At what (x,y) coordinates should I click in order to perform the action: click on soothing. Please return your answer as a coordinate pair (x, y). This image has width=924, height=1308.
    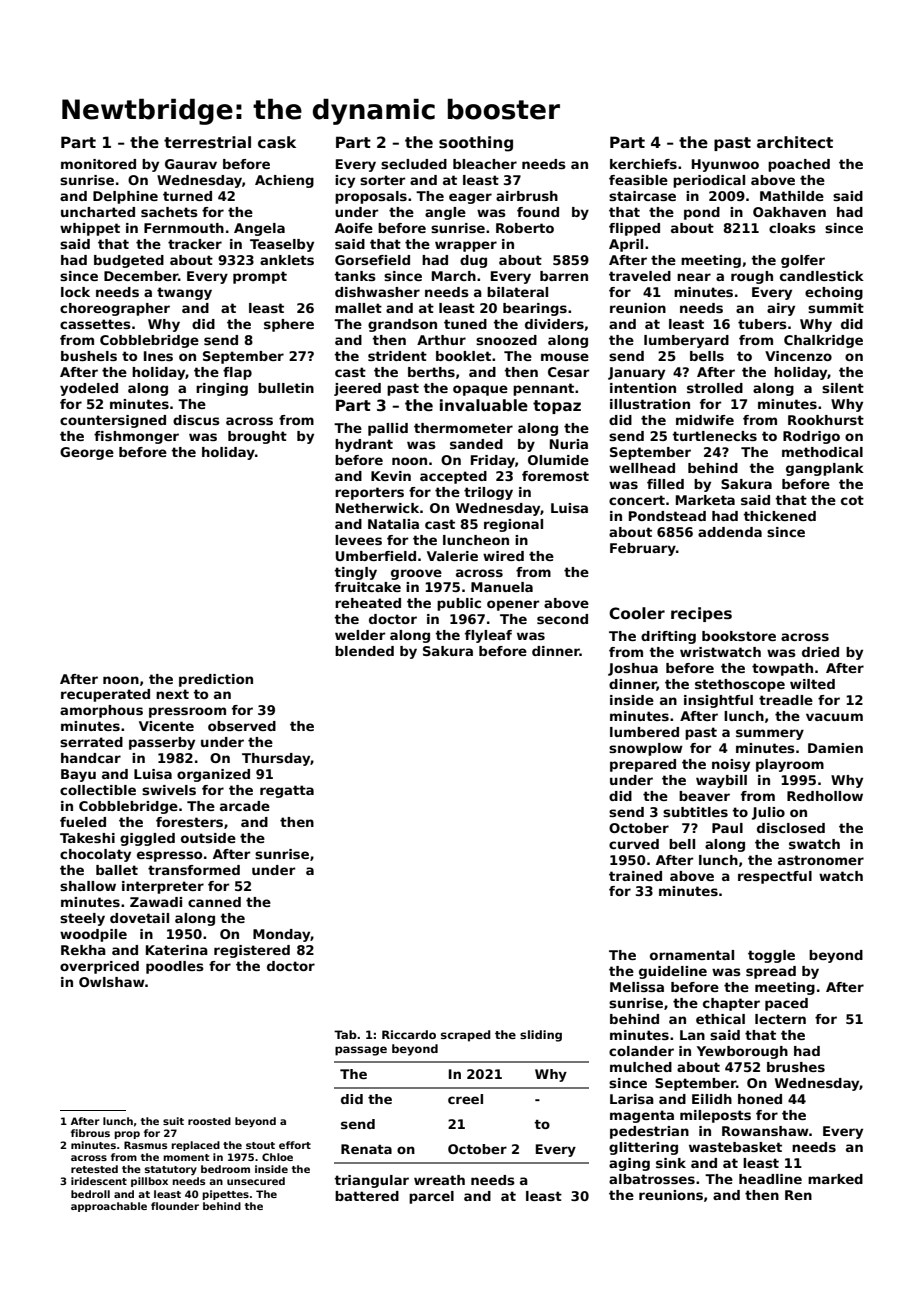
    Looking at the image, I should click on (476, 144).
